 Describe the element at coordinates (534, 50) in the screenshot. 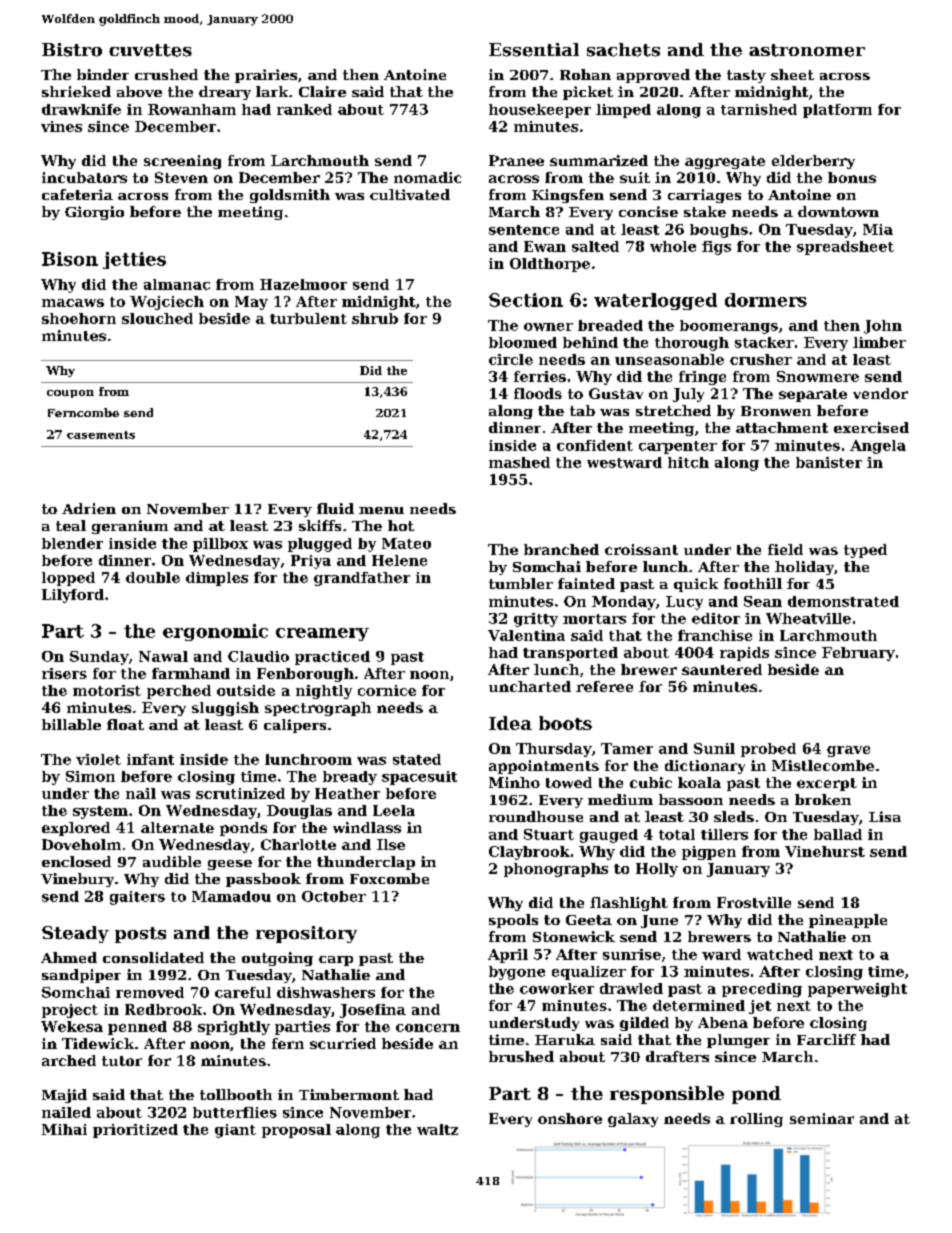

I see `Essential` at that location.
